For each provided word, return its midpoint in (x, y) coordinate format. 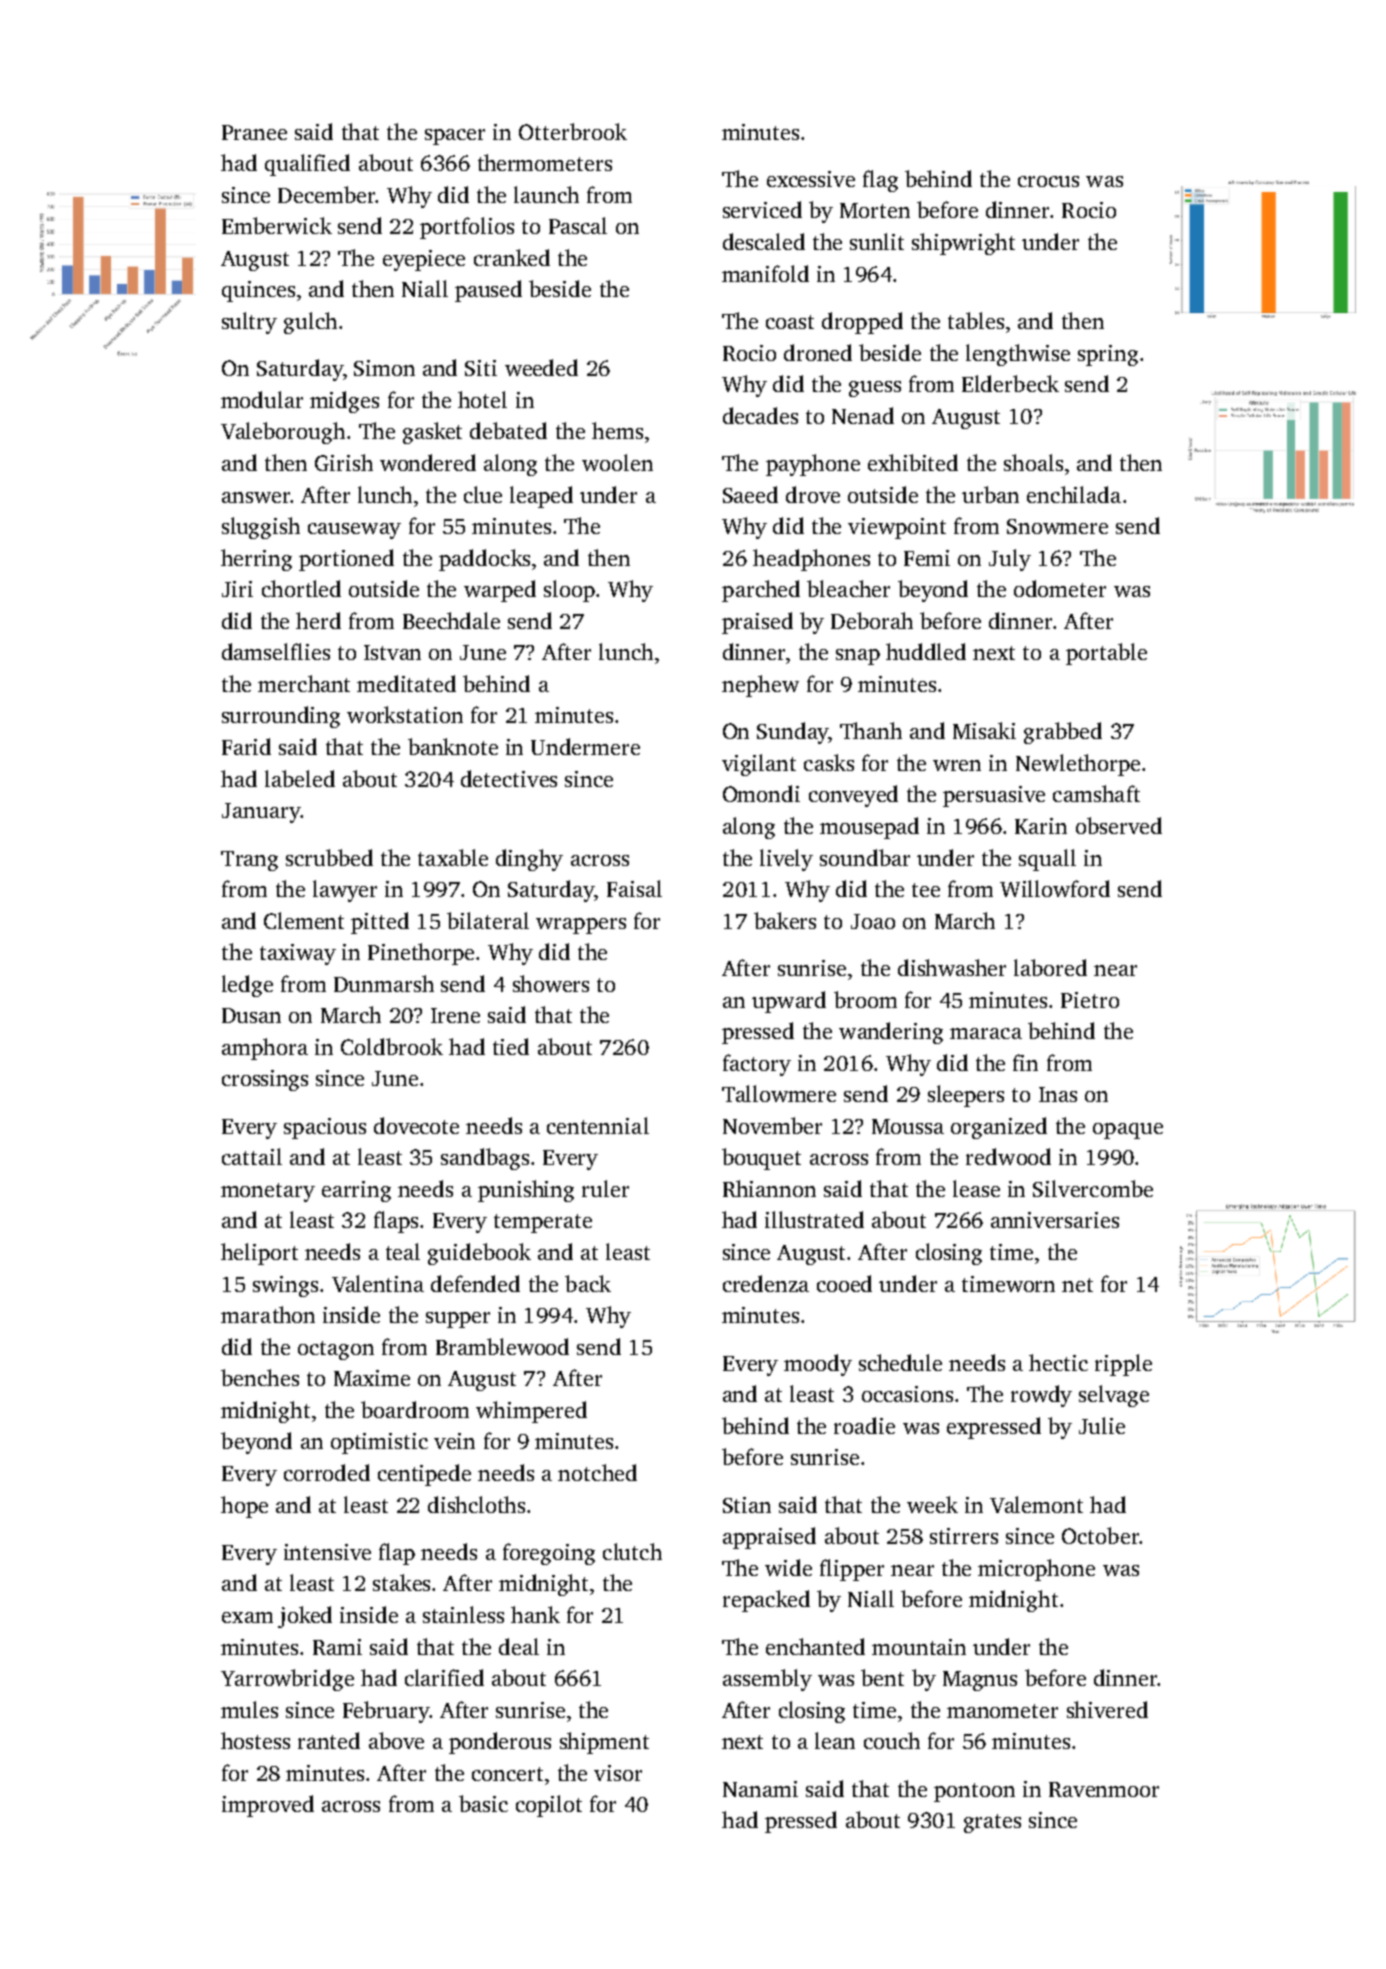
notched (597, 1472)
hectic (1058, 1362)
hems (617, 430)
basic (483, 1803)
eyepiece (424, 260)
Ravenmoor (1104, 1789)
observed (1119, 825)
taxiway (298, 954)
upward (789, 1002)
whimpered (531, 1412)
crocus (1048, 181)
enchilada (1074, 494)
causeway (354, 531)
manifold (765, 273)
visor (618, 1773)
